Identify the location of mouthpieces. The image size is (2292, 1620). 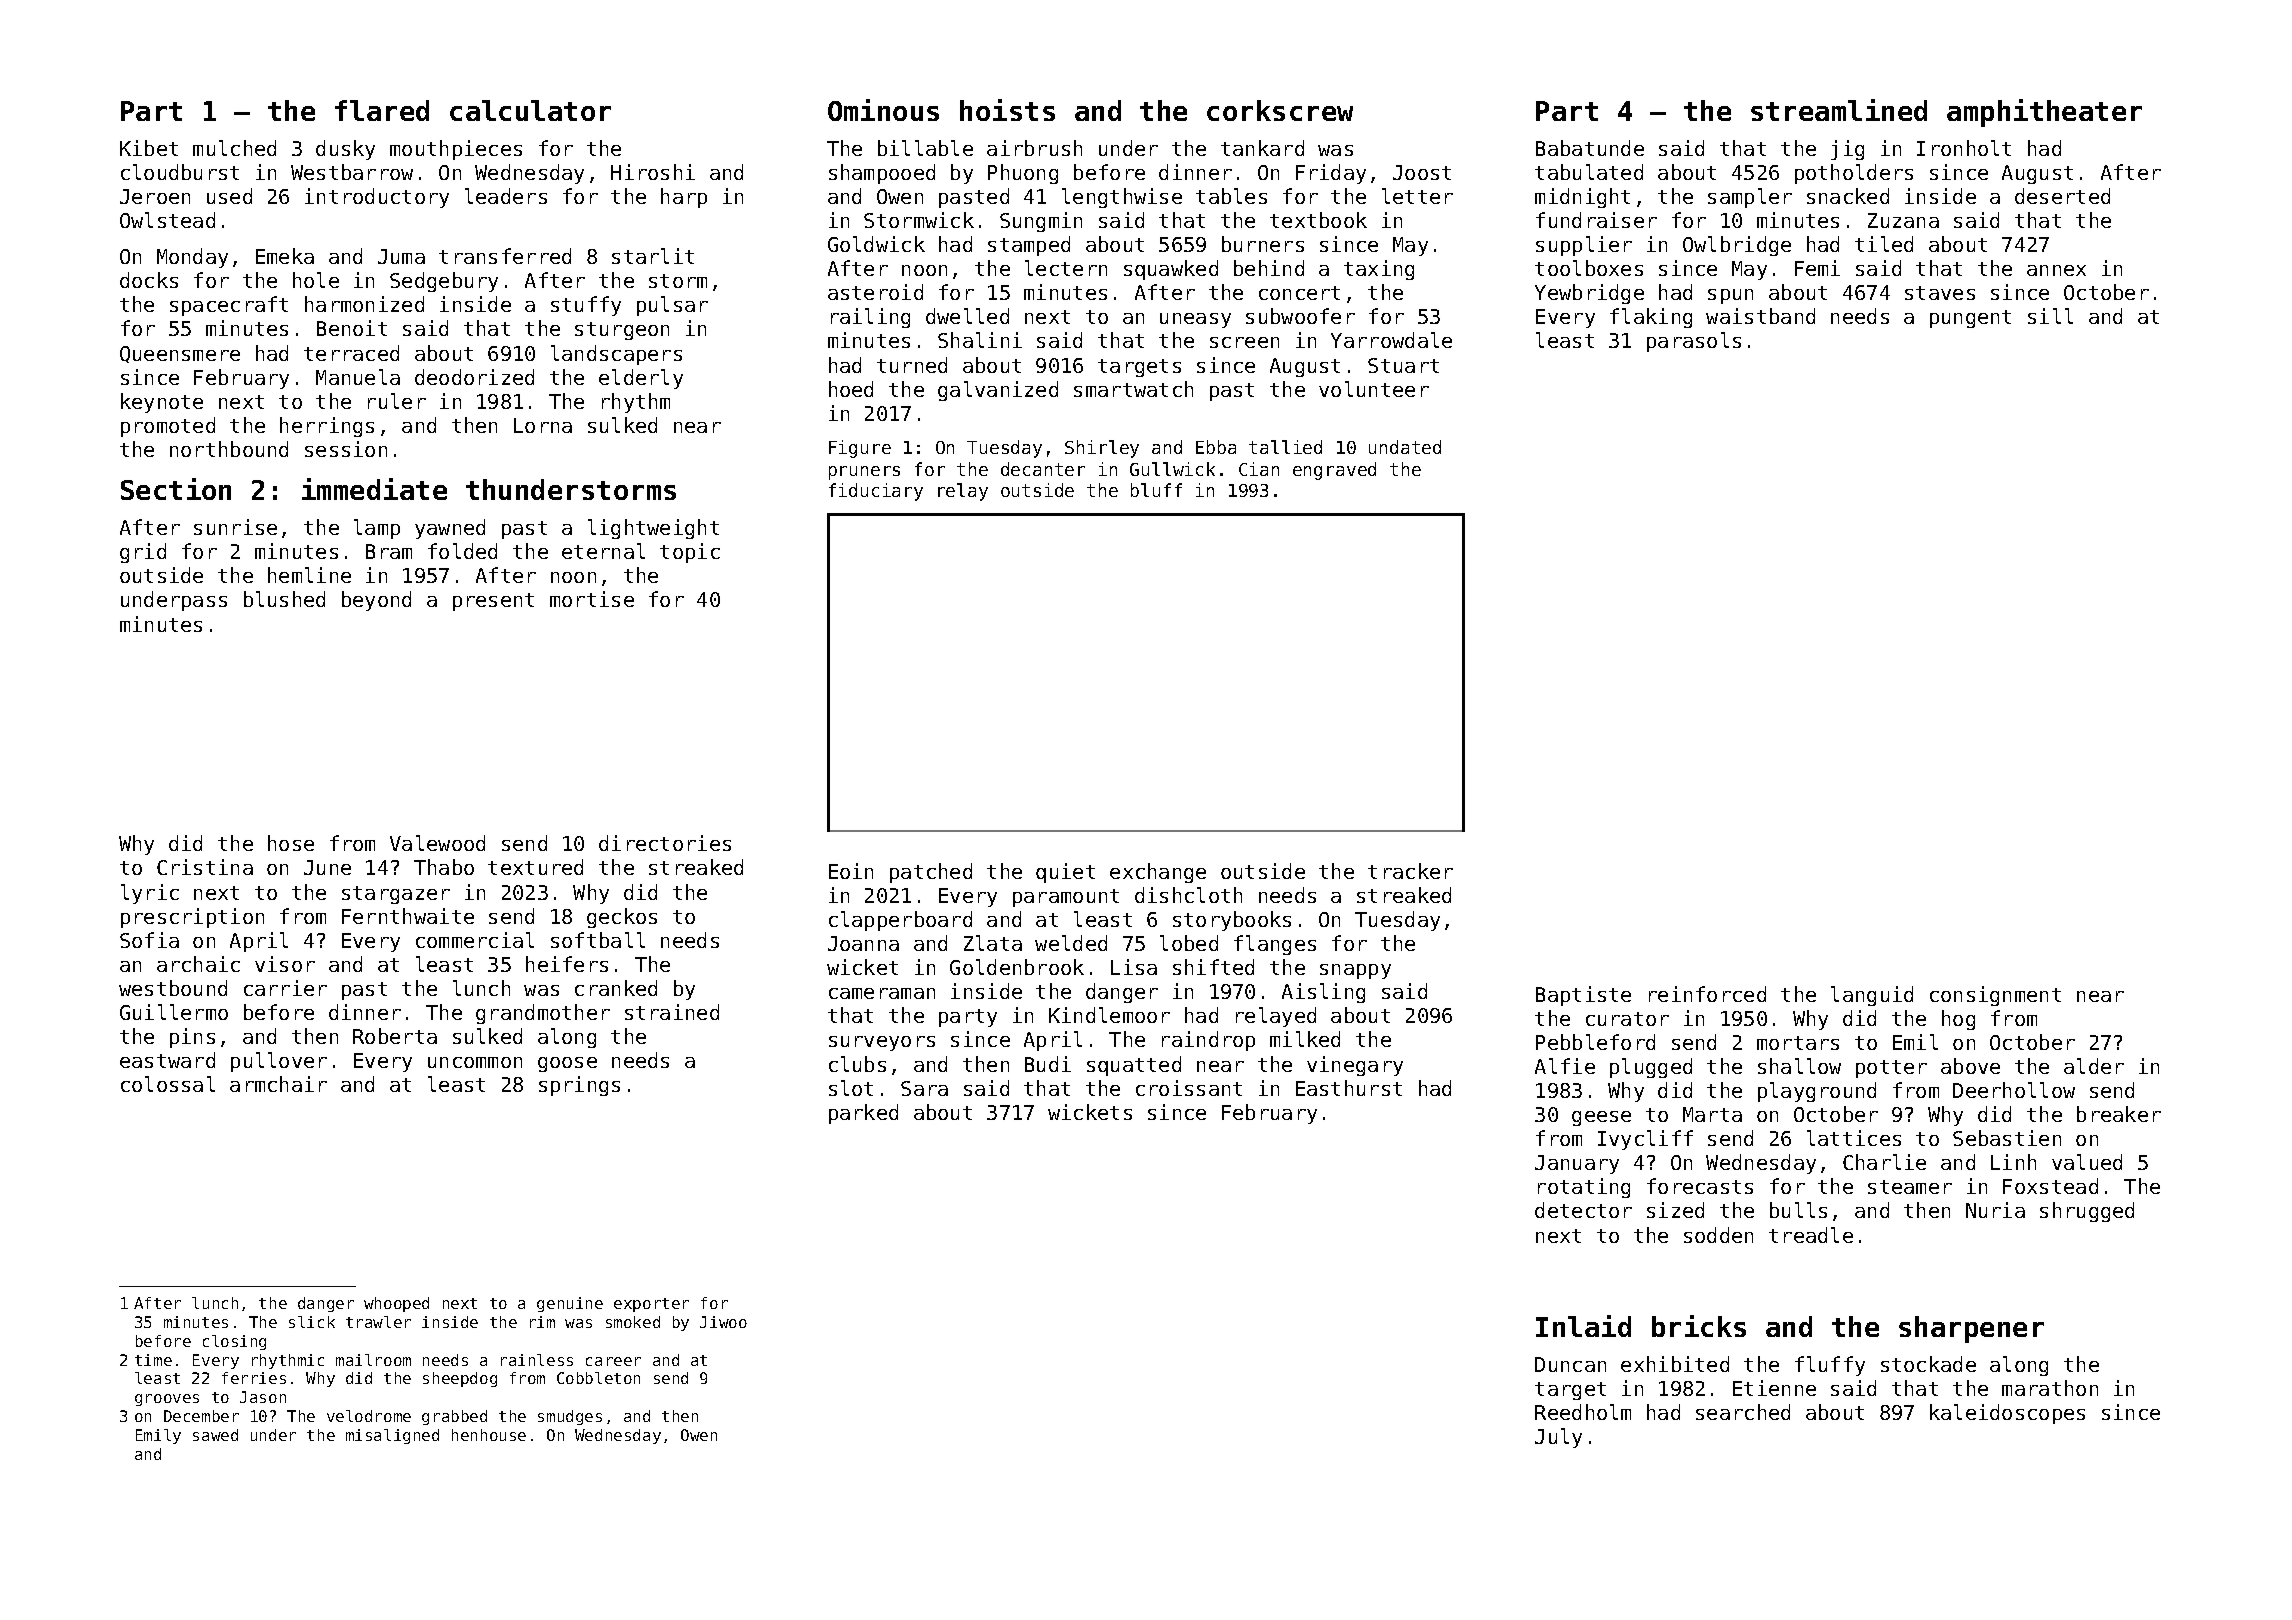
(456, 150).
